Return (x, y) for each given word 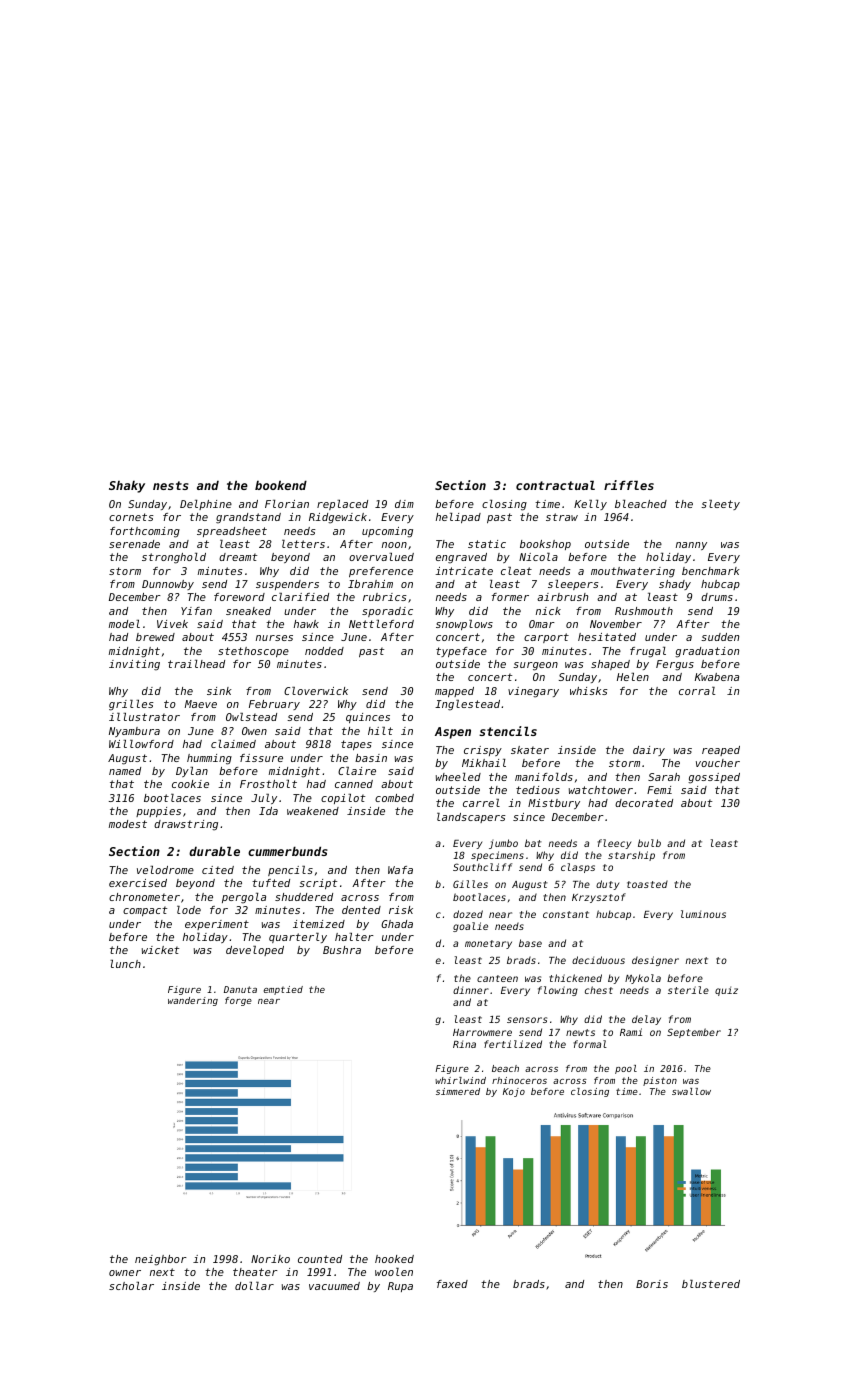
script (318, 884)
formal (590, 1044)
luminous (703, 914)
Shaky (127, 487)
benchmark (711, 571)
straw (562, 517)
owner (125, 1273)
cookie (190, 784)
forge (238, 1001)
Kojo (514, 1092)
